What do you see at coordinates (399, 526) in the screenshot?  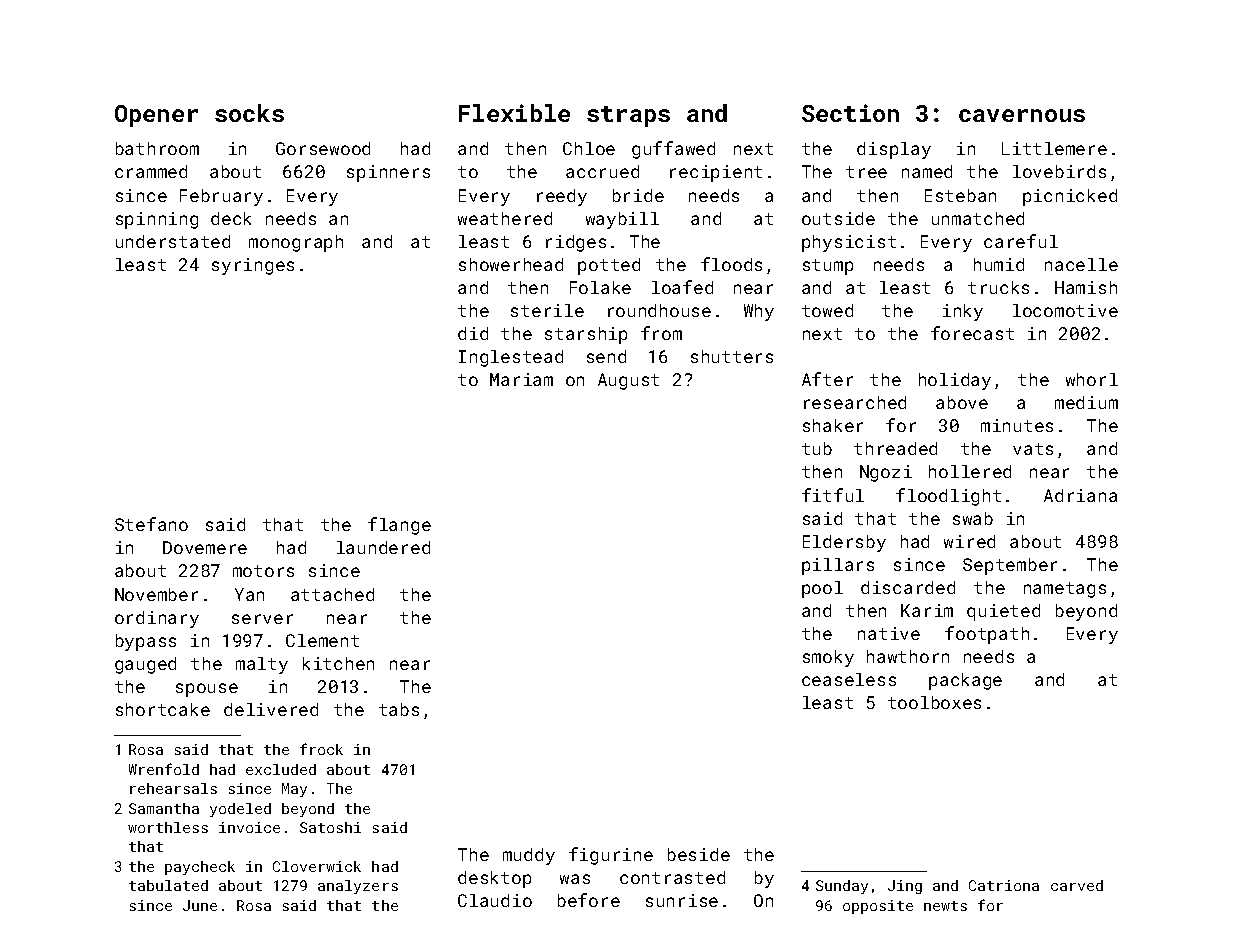 I see `flange` at bounding box center [399, 526].
